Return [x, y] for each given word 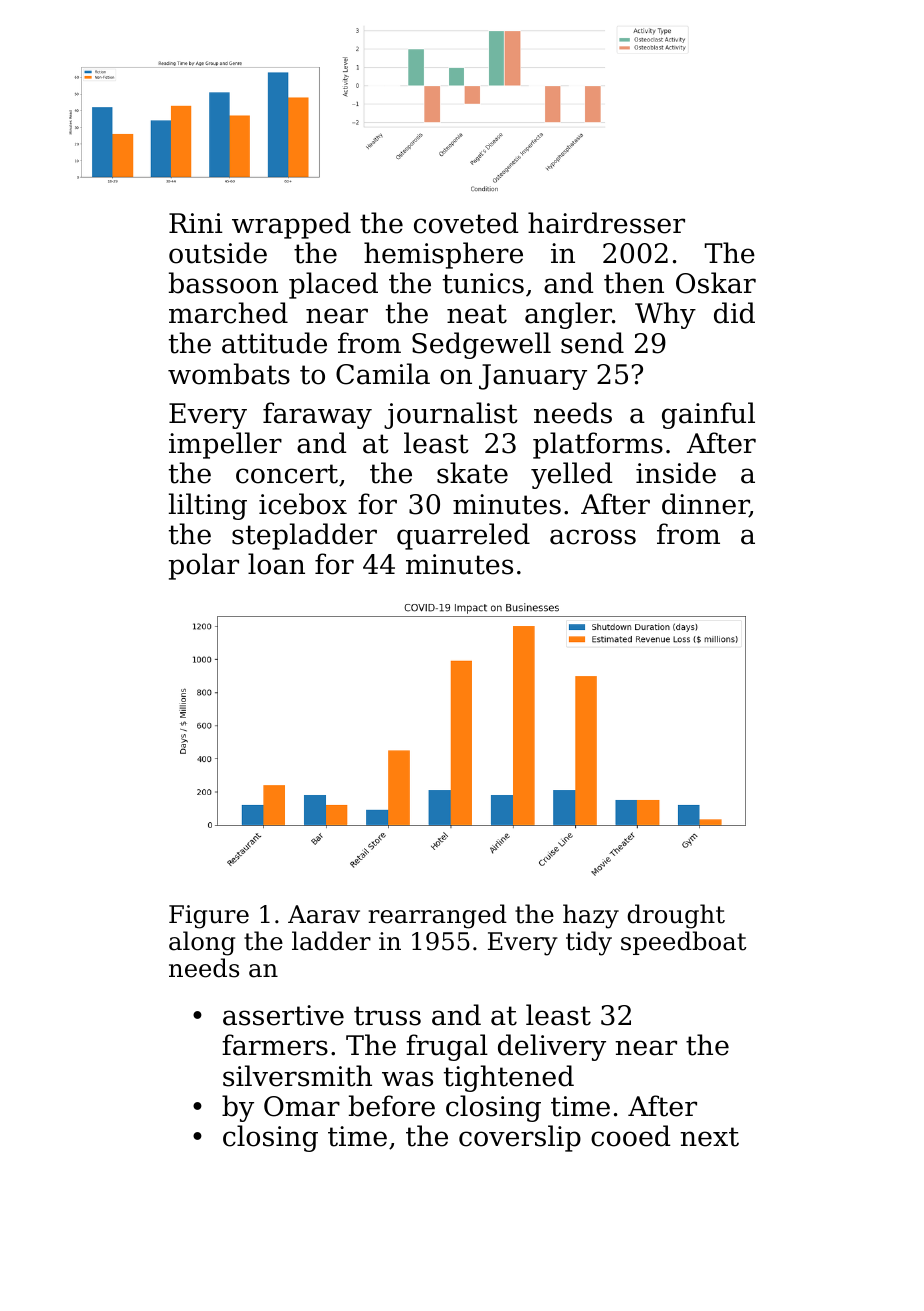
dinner [705, 505]
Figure [209, 917]
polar [204, 566]
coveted [466, 223]
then [634, 283]
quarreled [463, 536]
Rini [196, 223]
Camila [383, 374]
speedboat [683, 943]
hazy [591, 916]
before [392, 1106]
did [734, 313]
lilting [208, 506]
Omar [302, 1106]
